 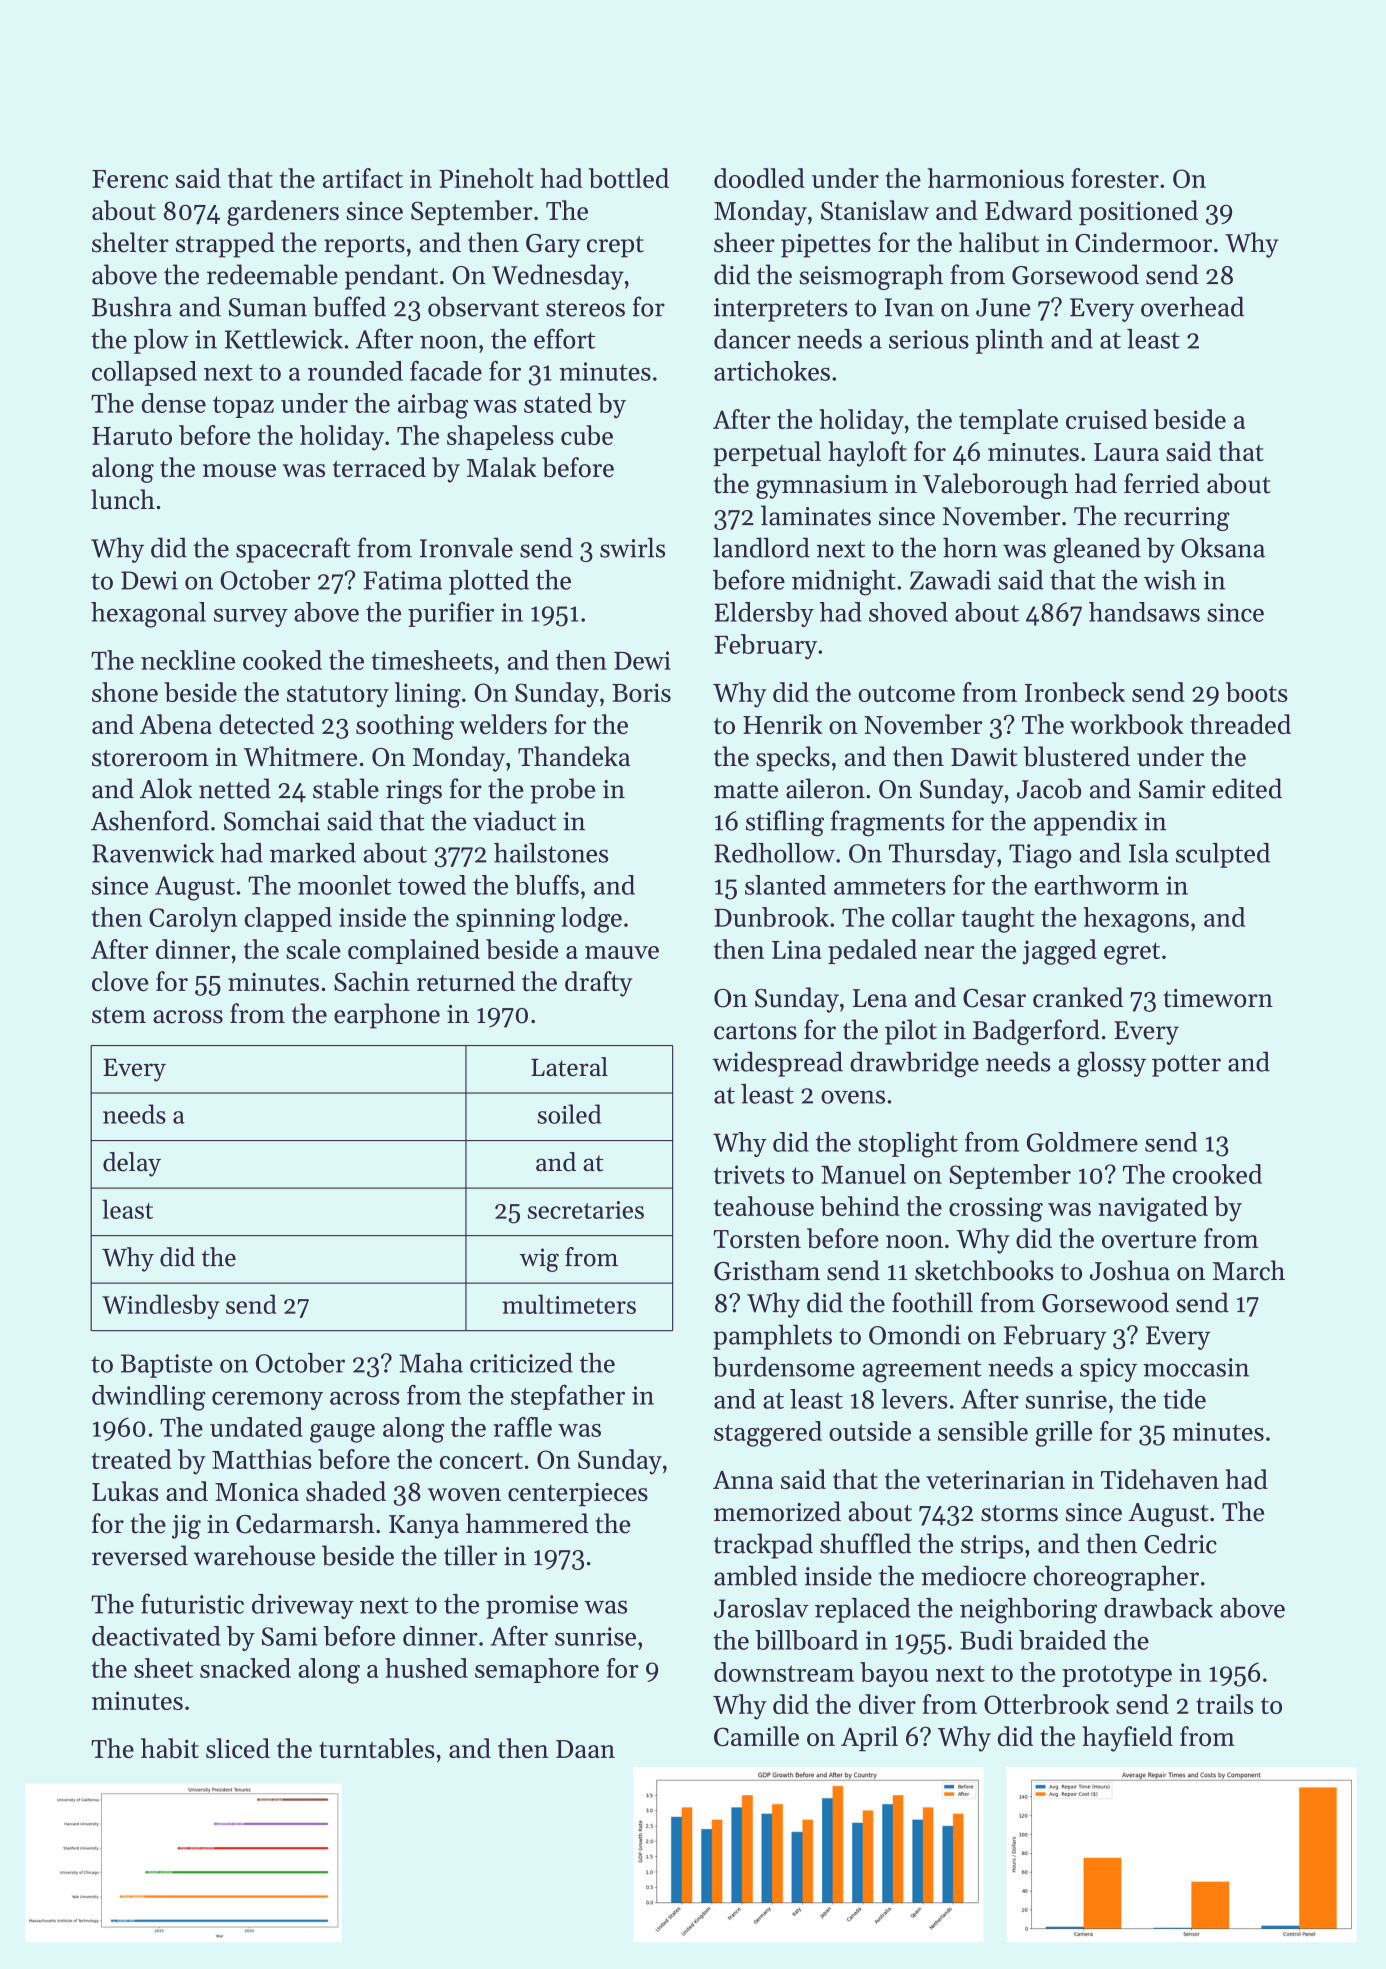 I want to click on overture, so click(x=1149, y=1240).
